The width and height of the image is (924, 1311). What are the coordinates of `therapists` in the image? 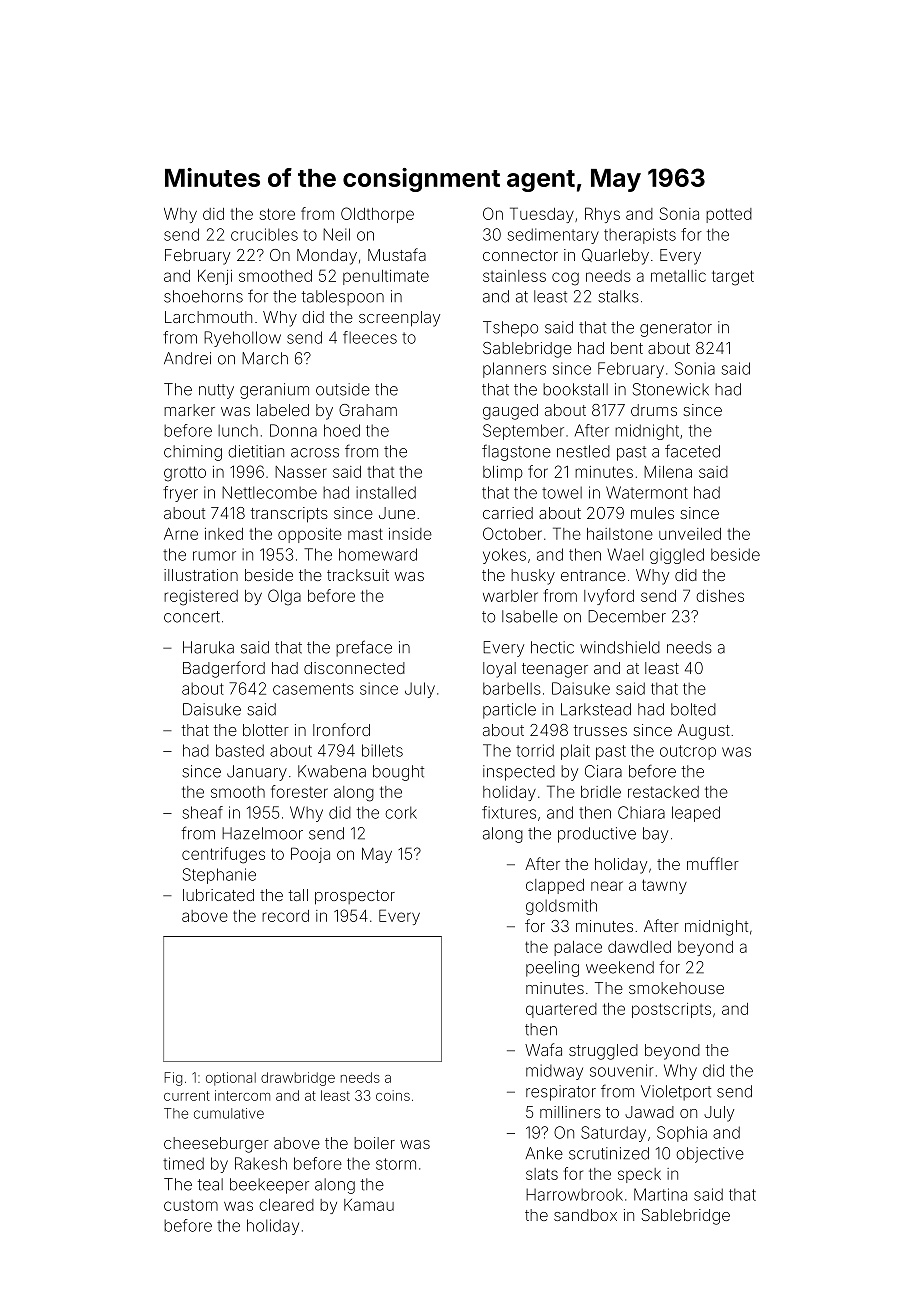 It's located at (640, 236).
